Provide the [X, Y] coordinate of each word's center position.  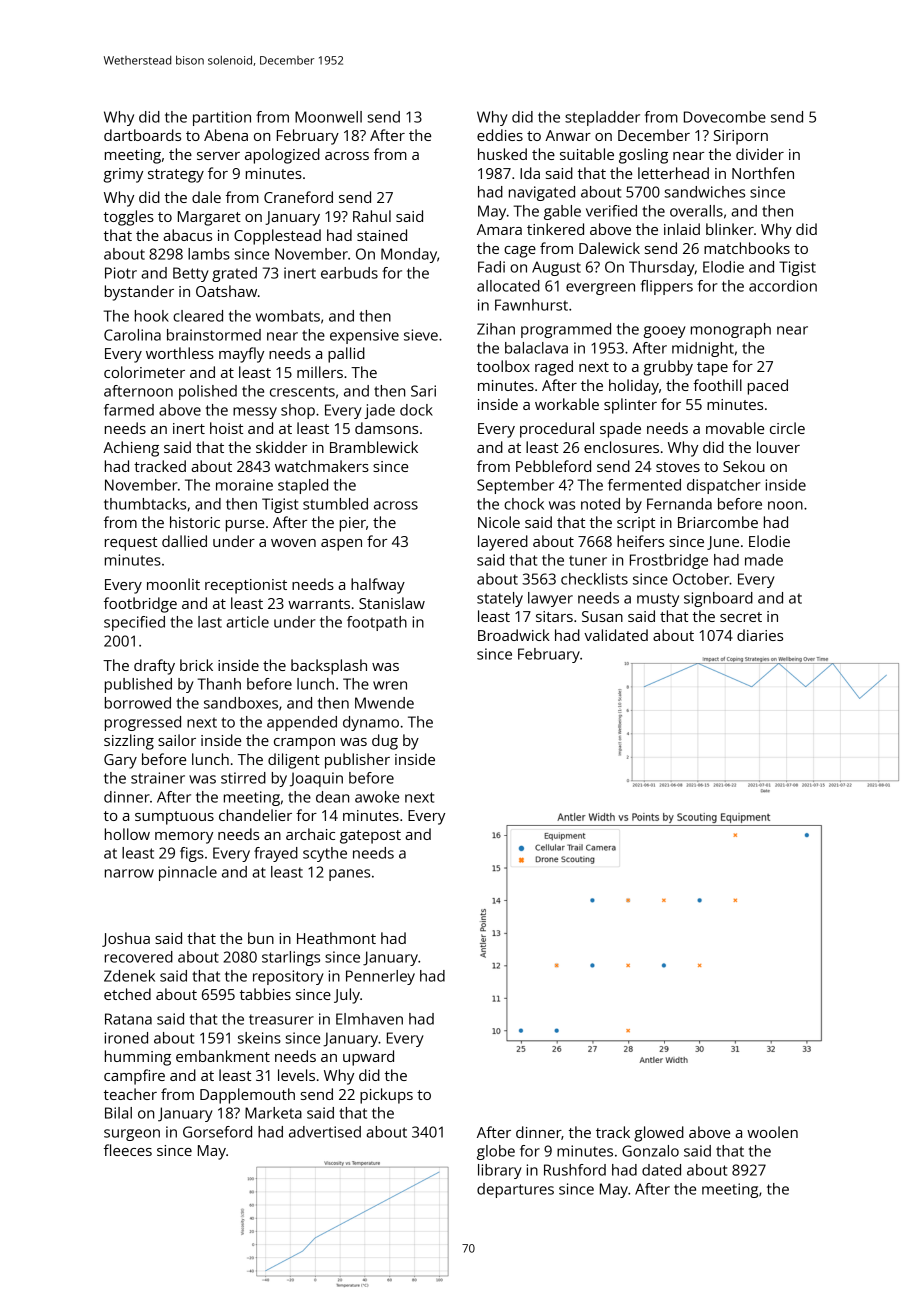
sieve [421, 335]
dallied [184, 541]
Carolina [132, 335]
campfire [134, 1077]
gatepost [370, 837]
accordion [783, 286]
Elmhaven [369, 1019]
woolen [772, 1132]
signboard [718, 599]
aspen [341, 545]
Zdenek [129, 976]
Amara [499, 229]
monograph [731, 330]
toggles [129, 218]
